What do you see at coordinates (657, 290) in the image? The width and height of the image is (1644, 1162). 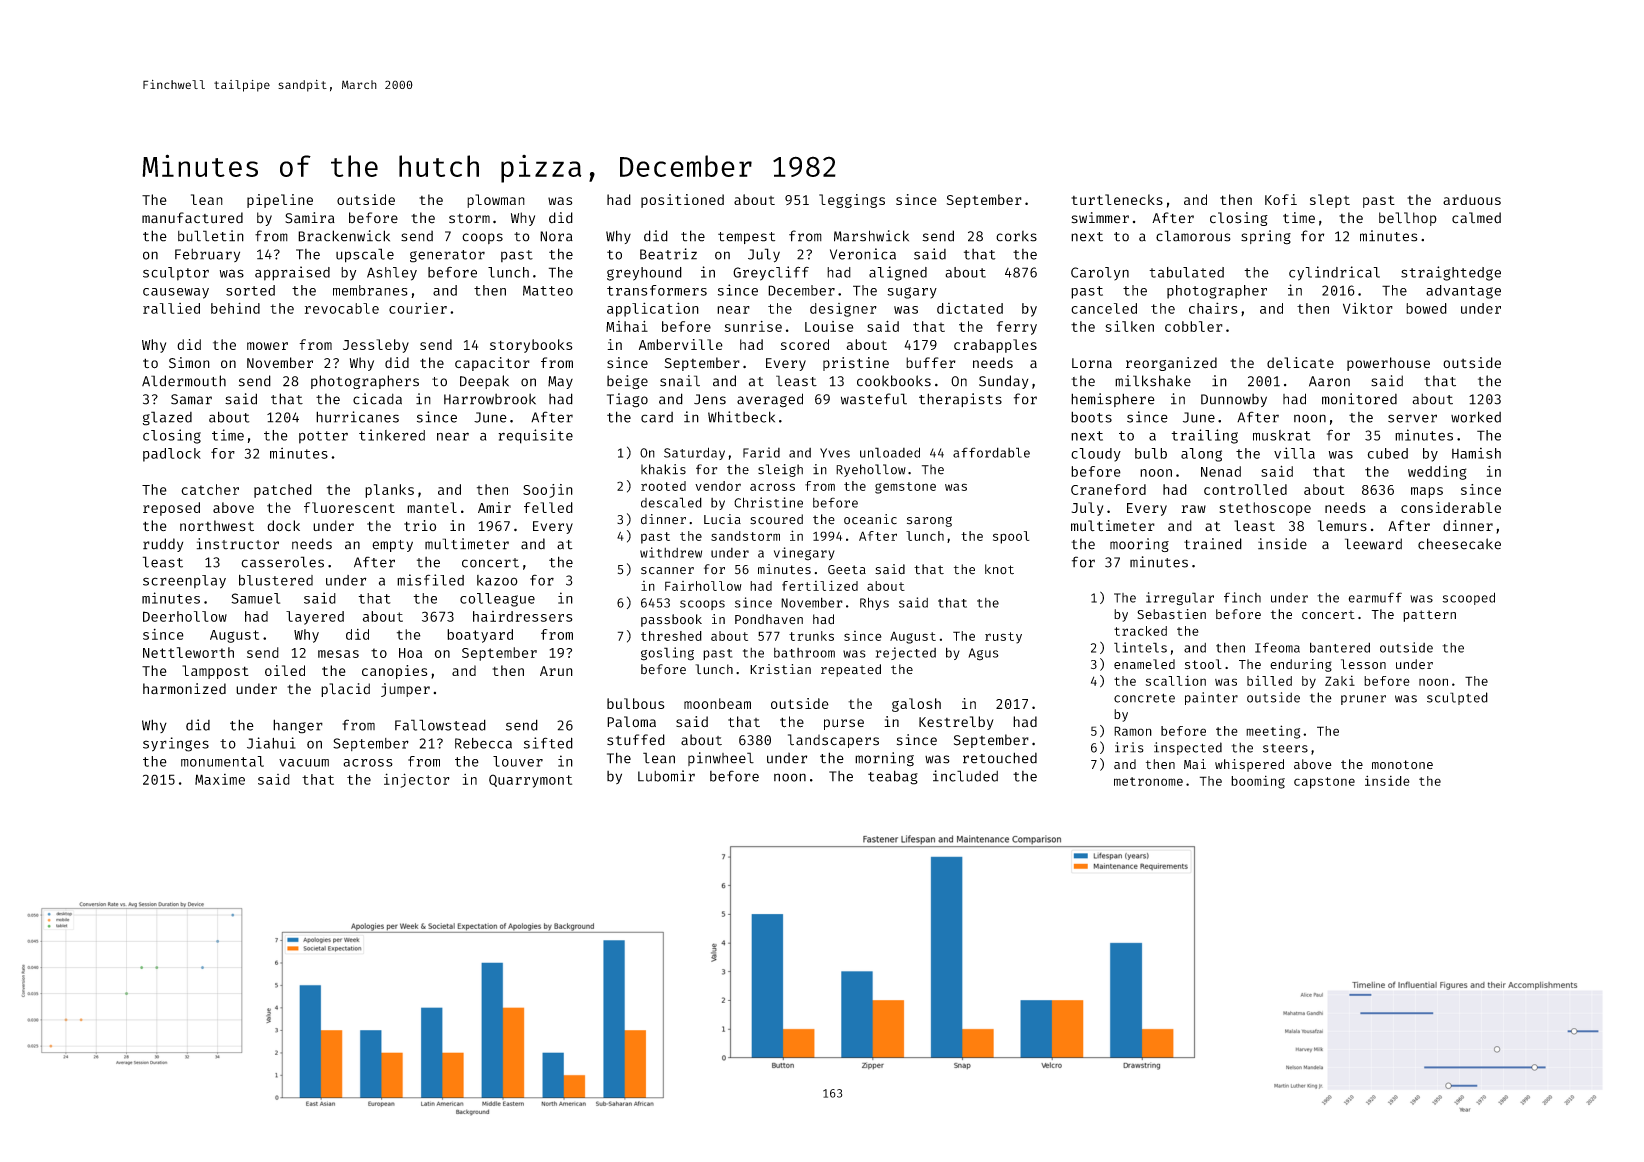 I see `transformers` at bounding box center [657, 290].
